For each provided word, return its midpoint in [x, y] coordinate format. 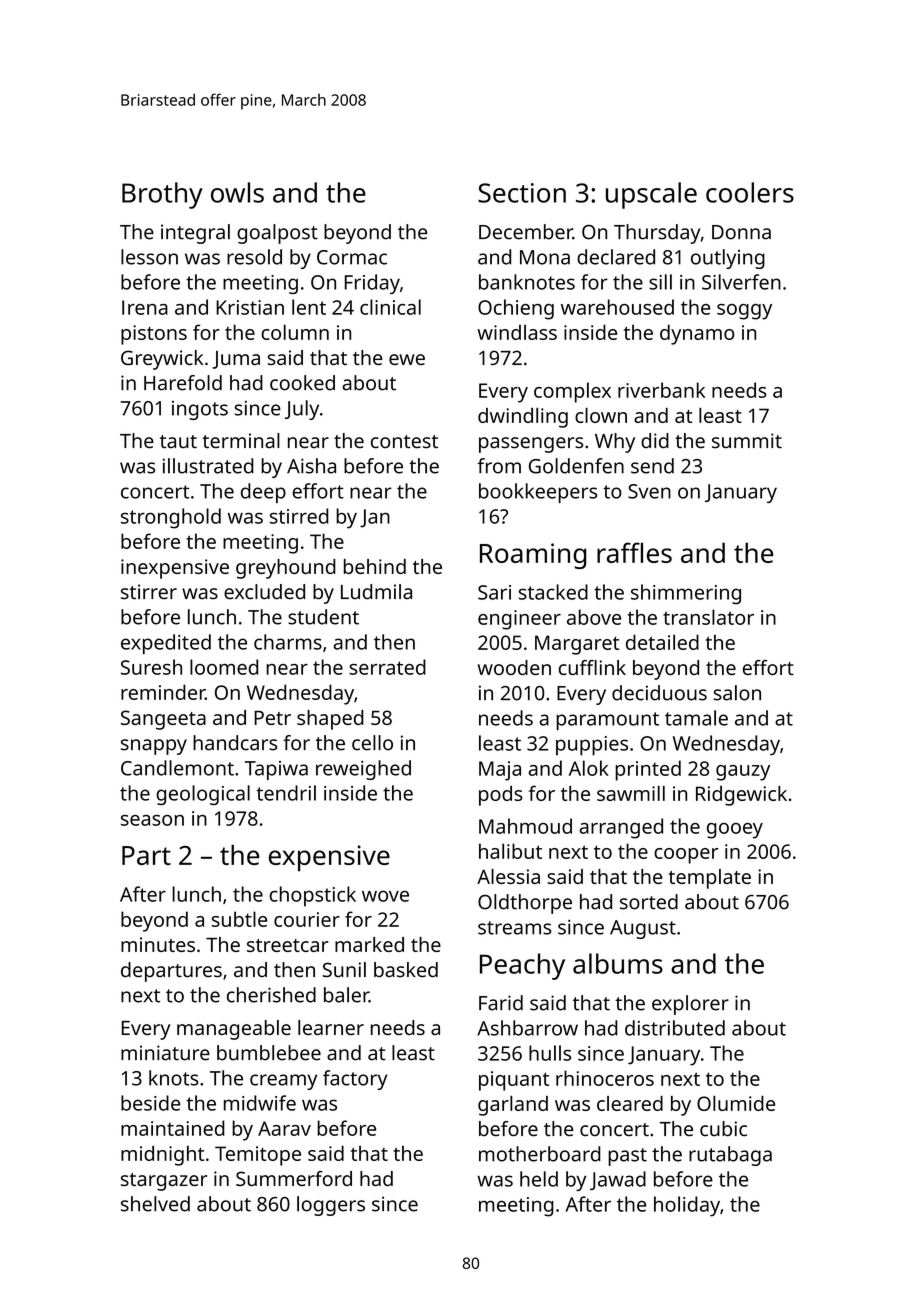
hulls [550, 1053]
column [295, 332]
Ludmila [376, 592]
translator [708, 617]
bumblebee [269, 1053]
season [152, 820]
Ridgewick [741, 796]
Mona [545, 257]
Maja [500, 771]
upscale [651, 195]
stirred [299, 516]
